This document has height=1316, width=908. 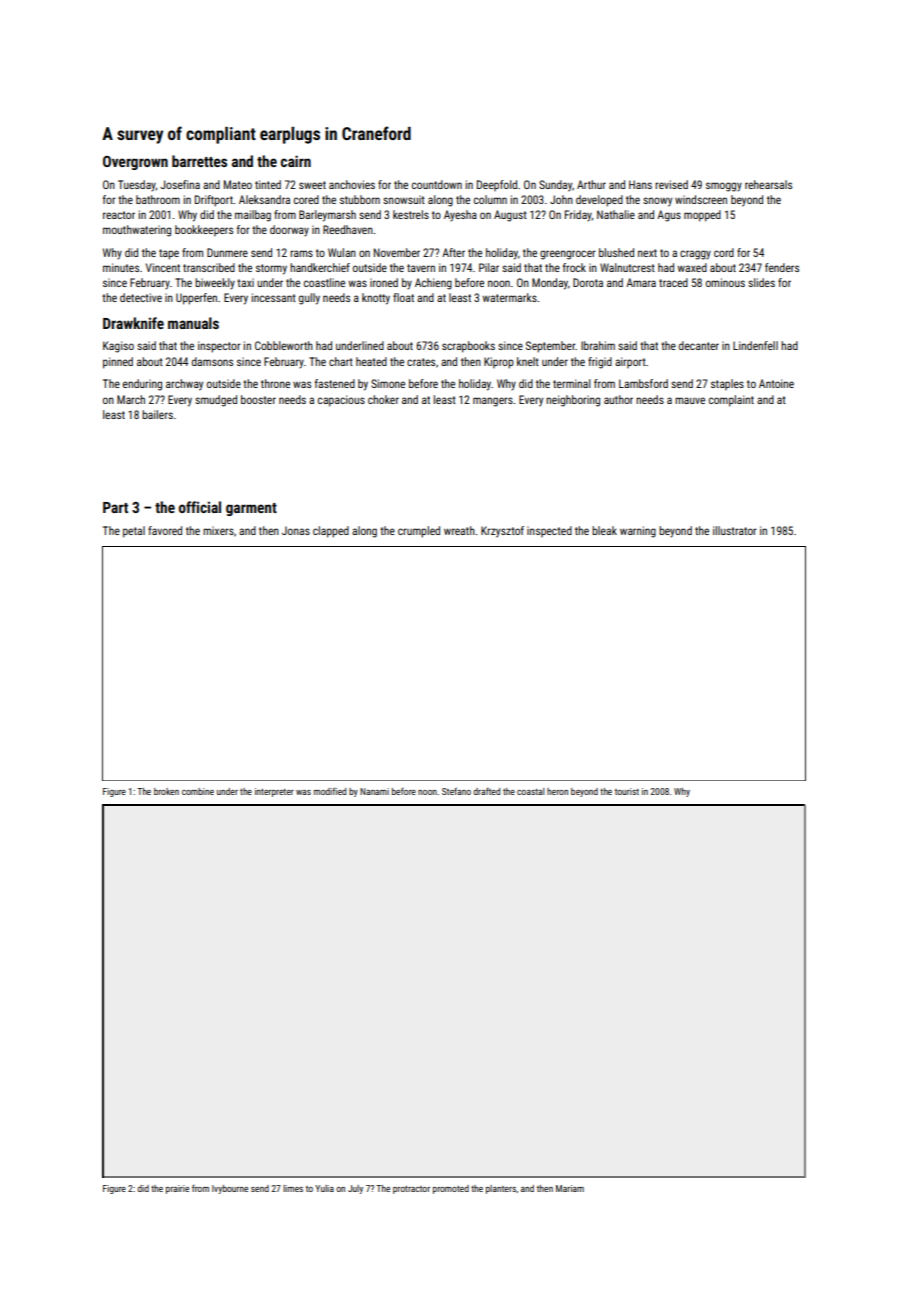 What do you see at coordinates (133, 323) in the document?
I see `Drawknife` at bounding box center [133, 323].
